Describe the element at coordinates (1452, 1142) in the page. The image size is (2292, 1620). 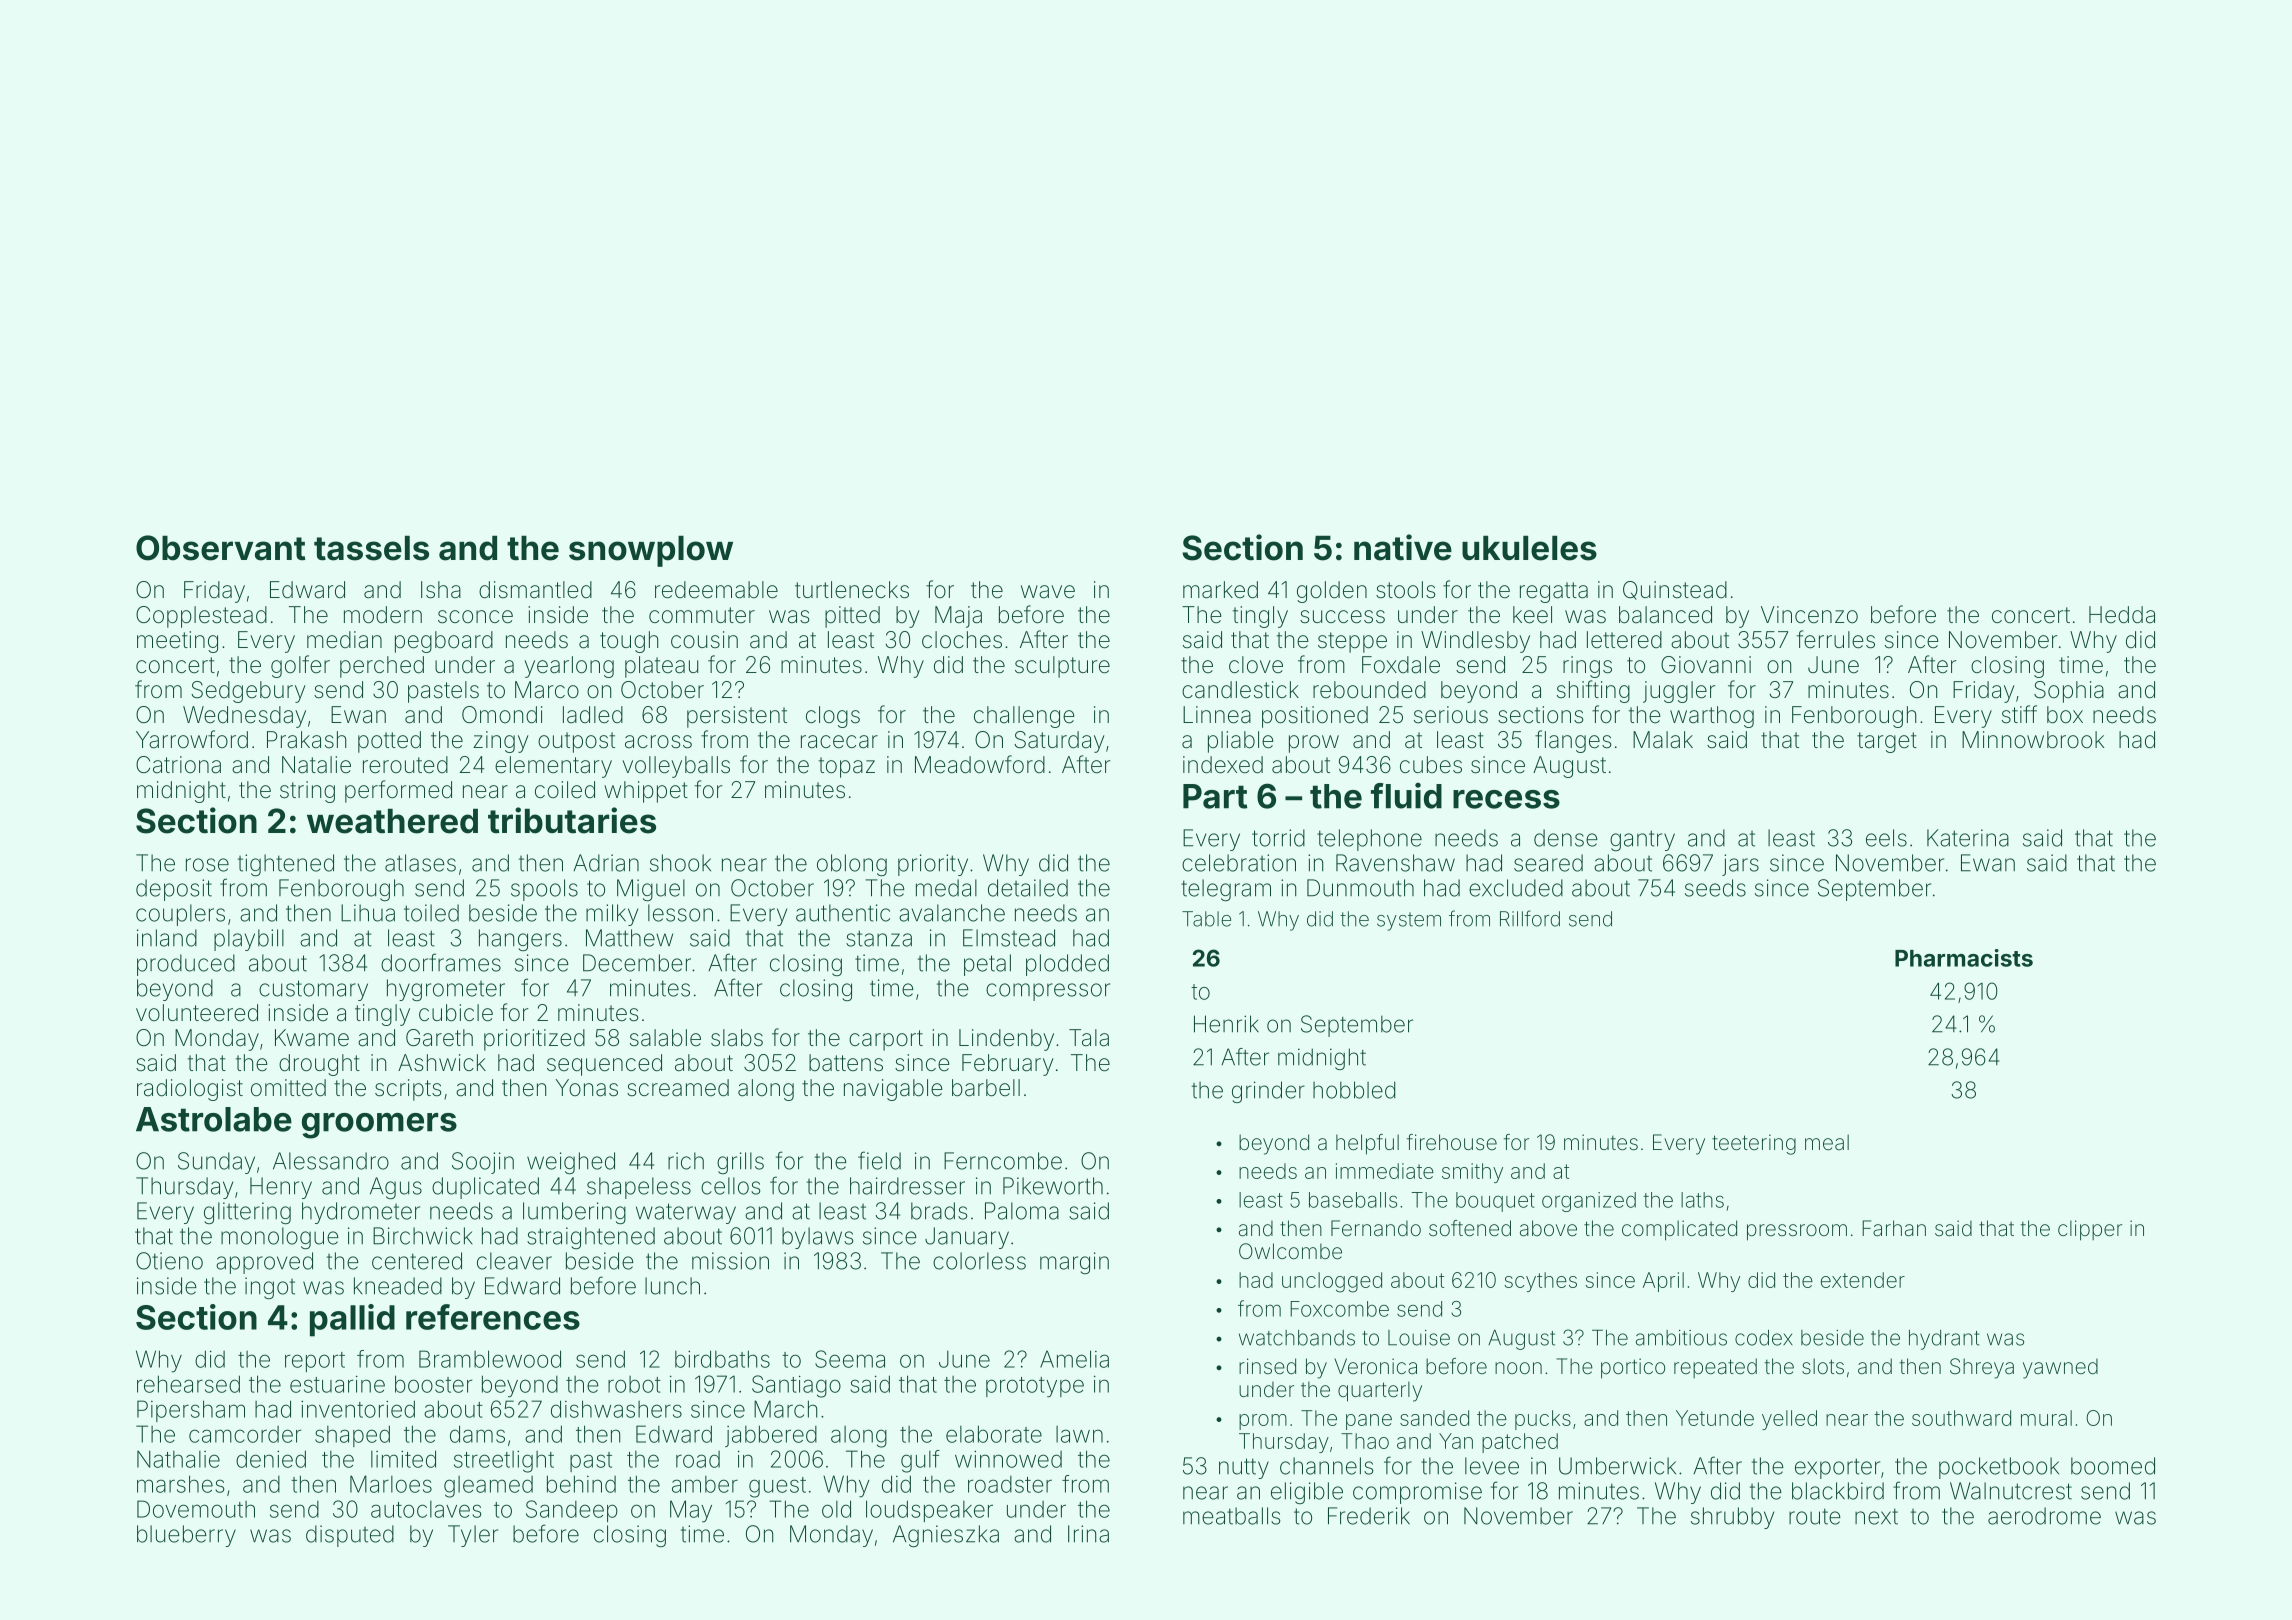
I see `firehouse` at that location.
